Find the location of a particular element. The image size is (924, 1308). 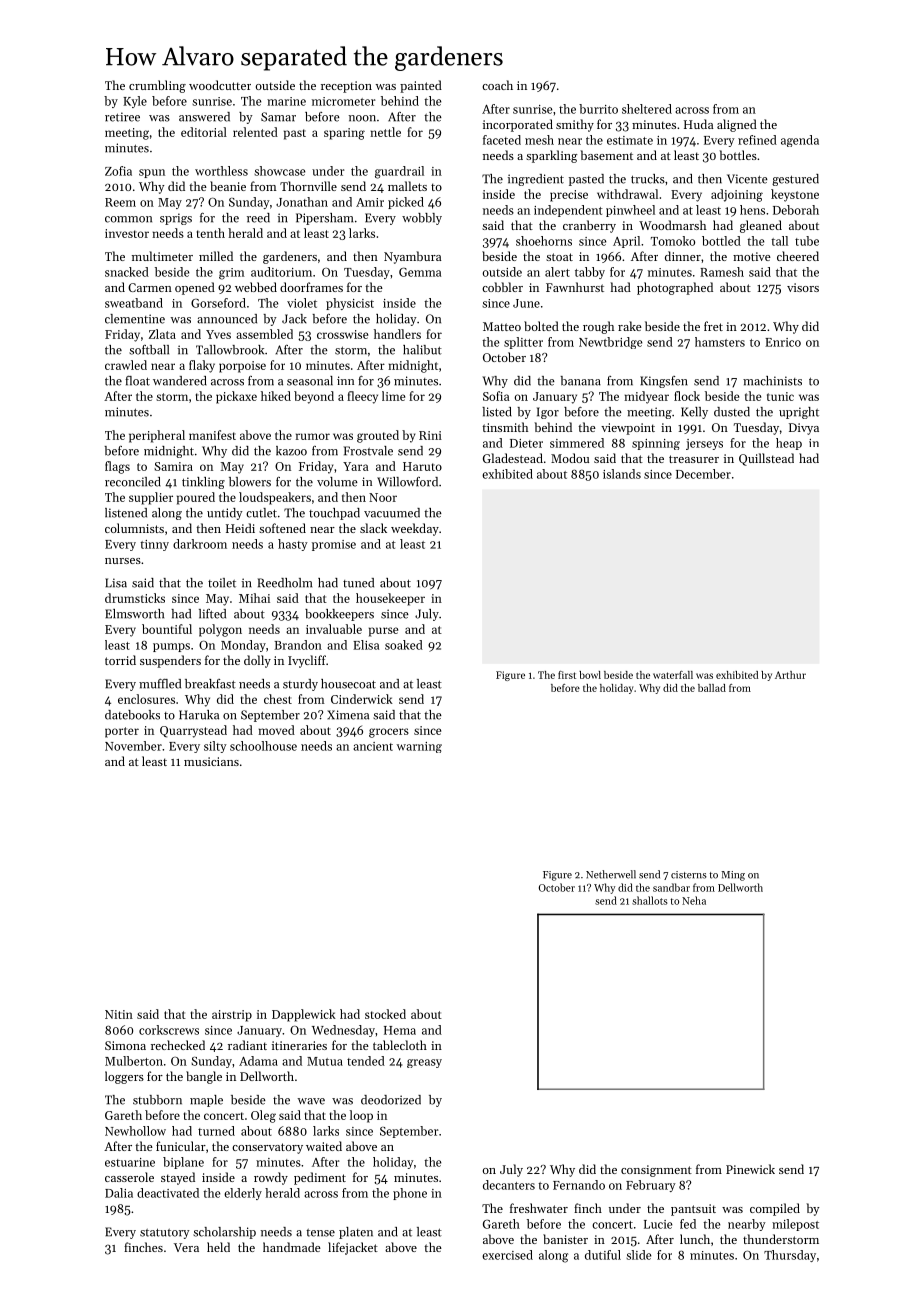

woodcutter is located at coordinates (220, 85).
